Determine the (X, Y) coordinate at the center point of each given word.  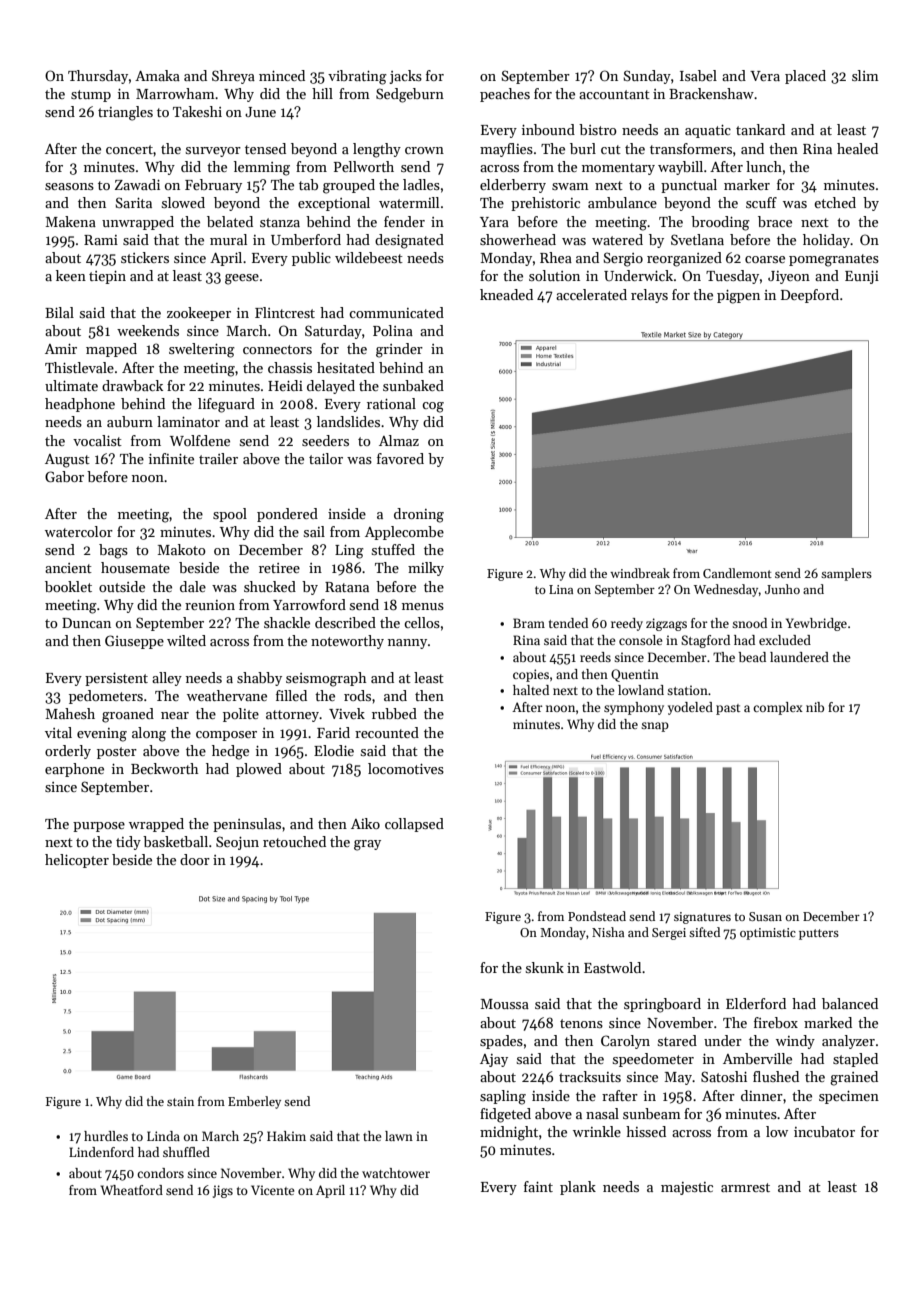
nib (815, 707)
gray (367, 845)
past (728, 709)
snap (655, 727)
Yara (494, 222)
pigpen (738, 297)
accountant (614, 94)
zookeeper (199, 314)
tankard (760, 129)
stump (91, 96)
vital (58, 732)
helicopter (77, 861)
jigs (223, 1191)
